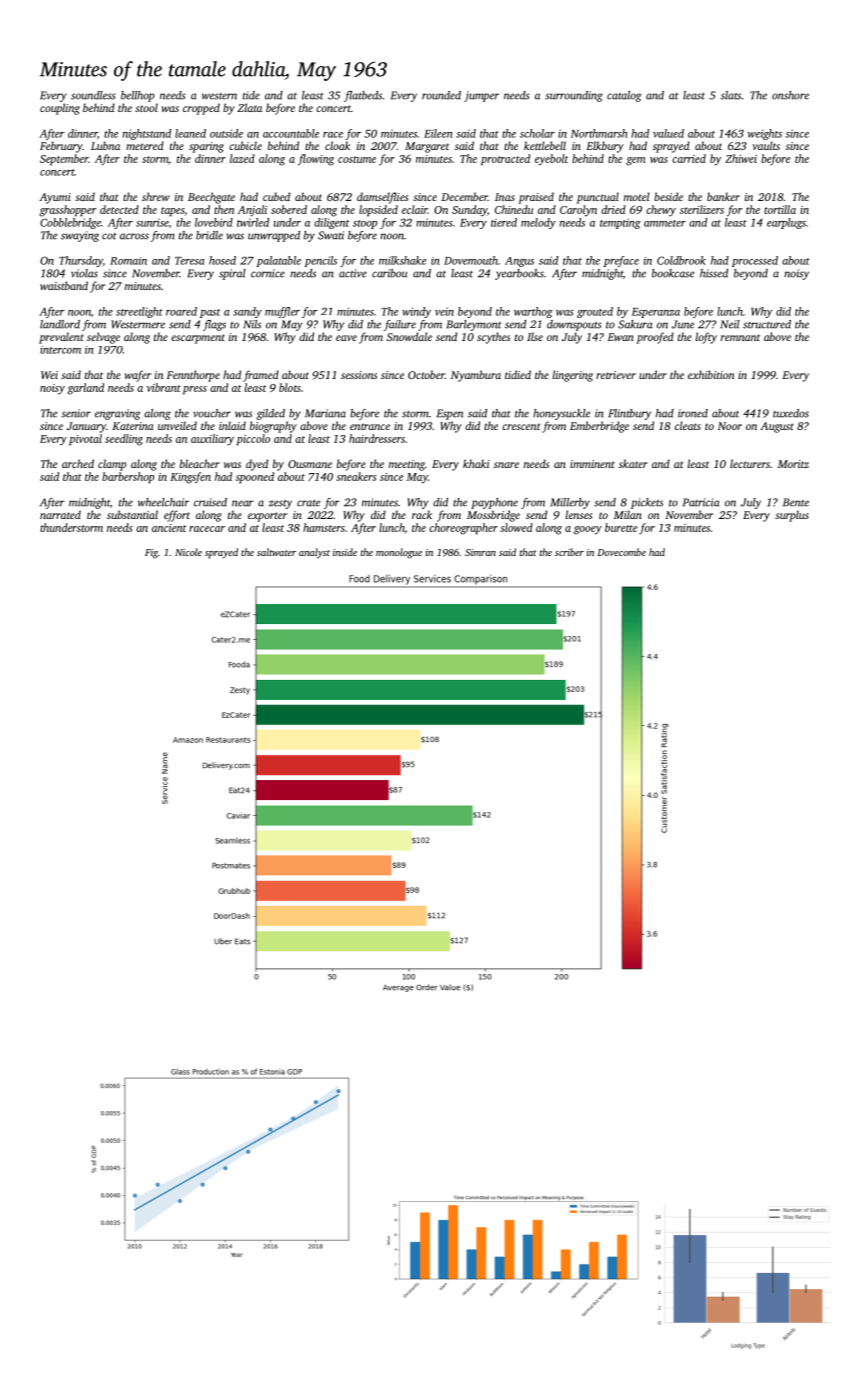 The width and height of the screenshot is (849, 1400). What do you see at coordinates (128, 478) in the screenshot?
I see `barbershop` at bounding box center [128, 478].
